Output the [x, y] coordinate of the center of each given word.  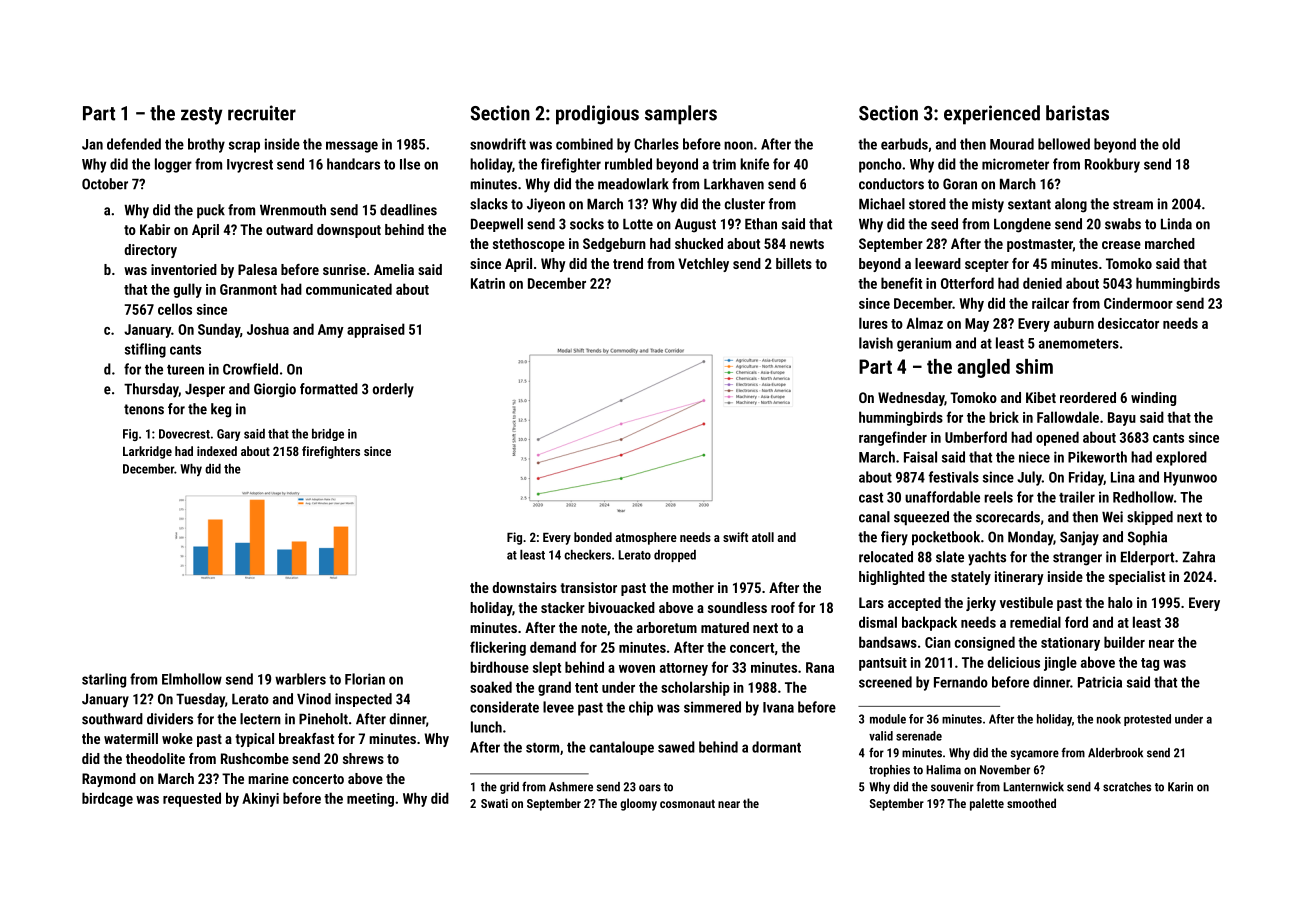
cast [871, 498]
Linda [1176, 224]
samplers [681, 115]
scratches [1127, 787]
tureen [185, 370]
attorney [684, 669]
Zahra [1199, 557]
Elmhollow [192, 679]
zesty [201, 116]
